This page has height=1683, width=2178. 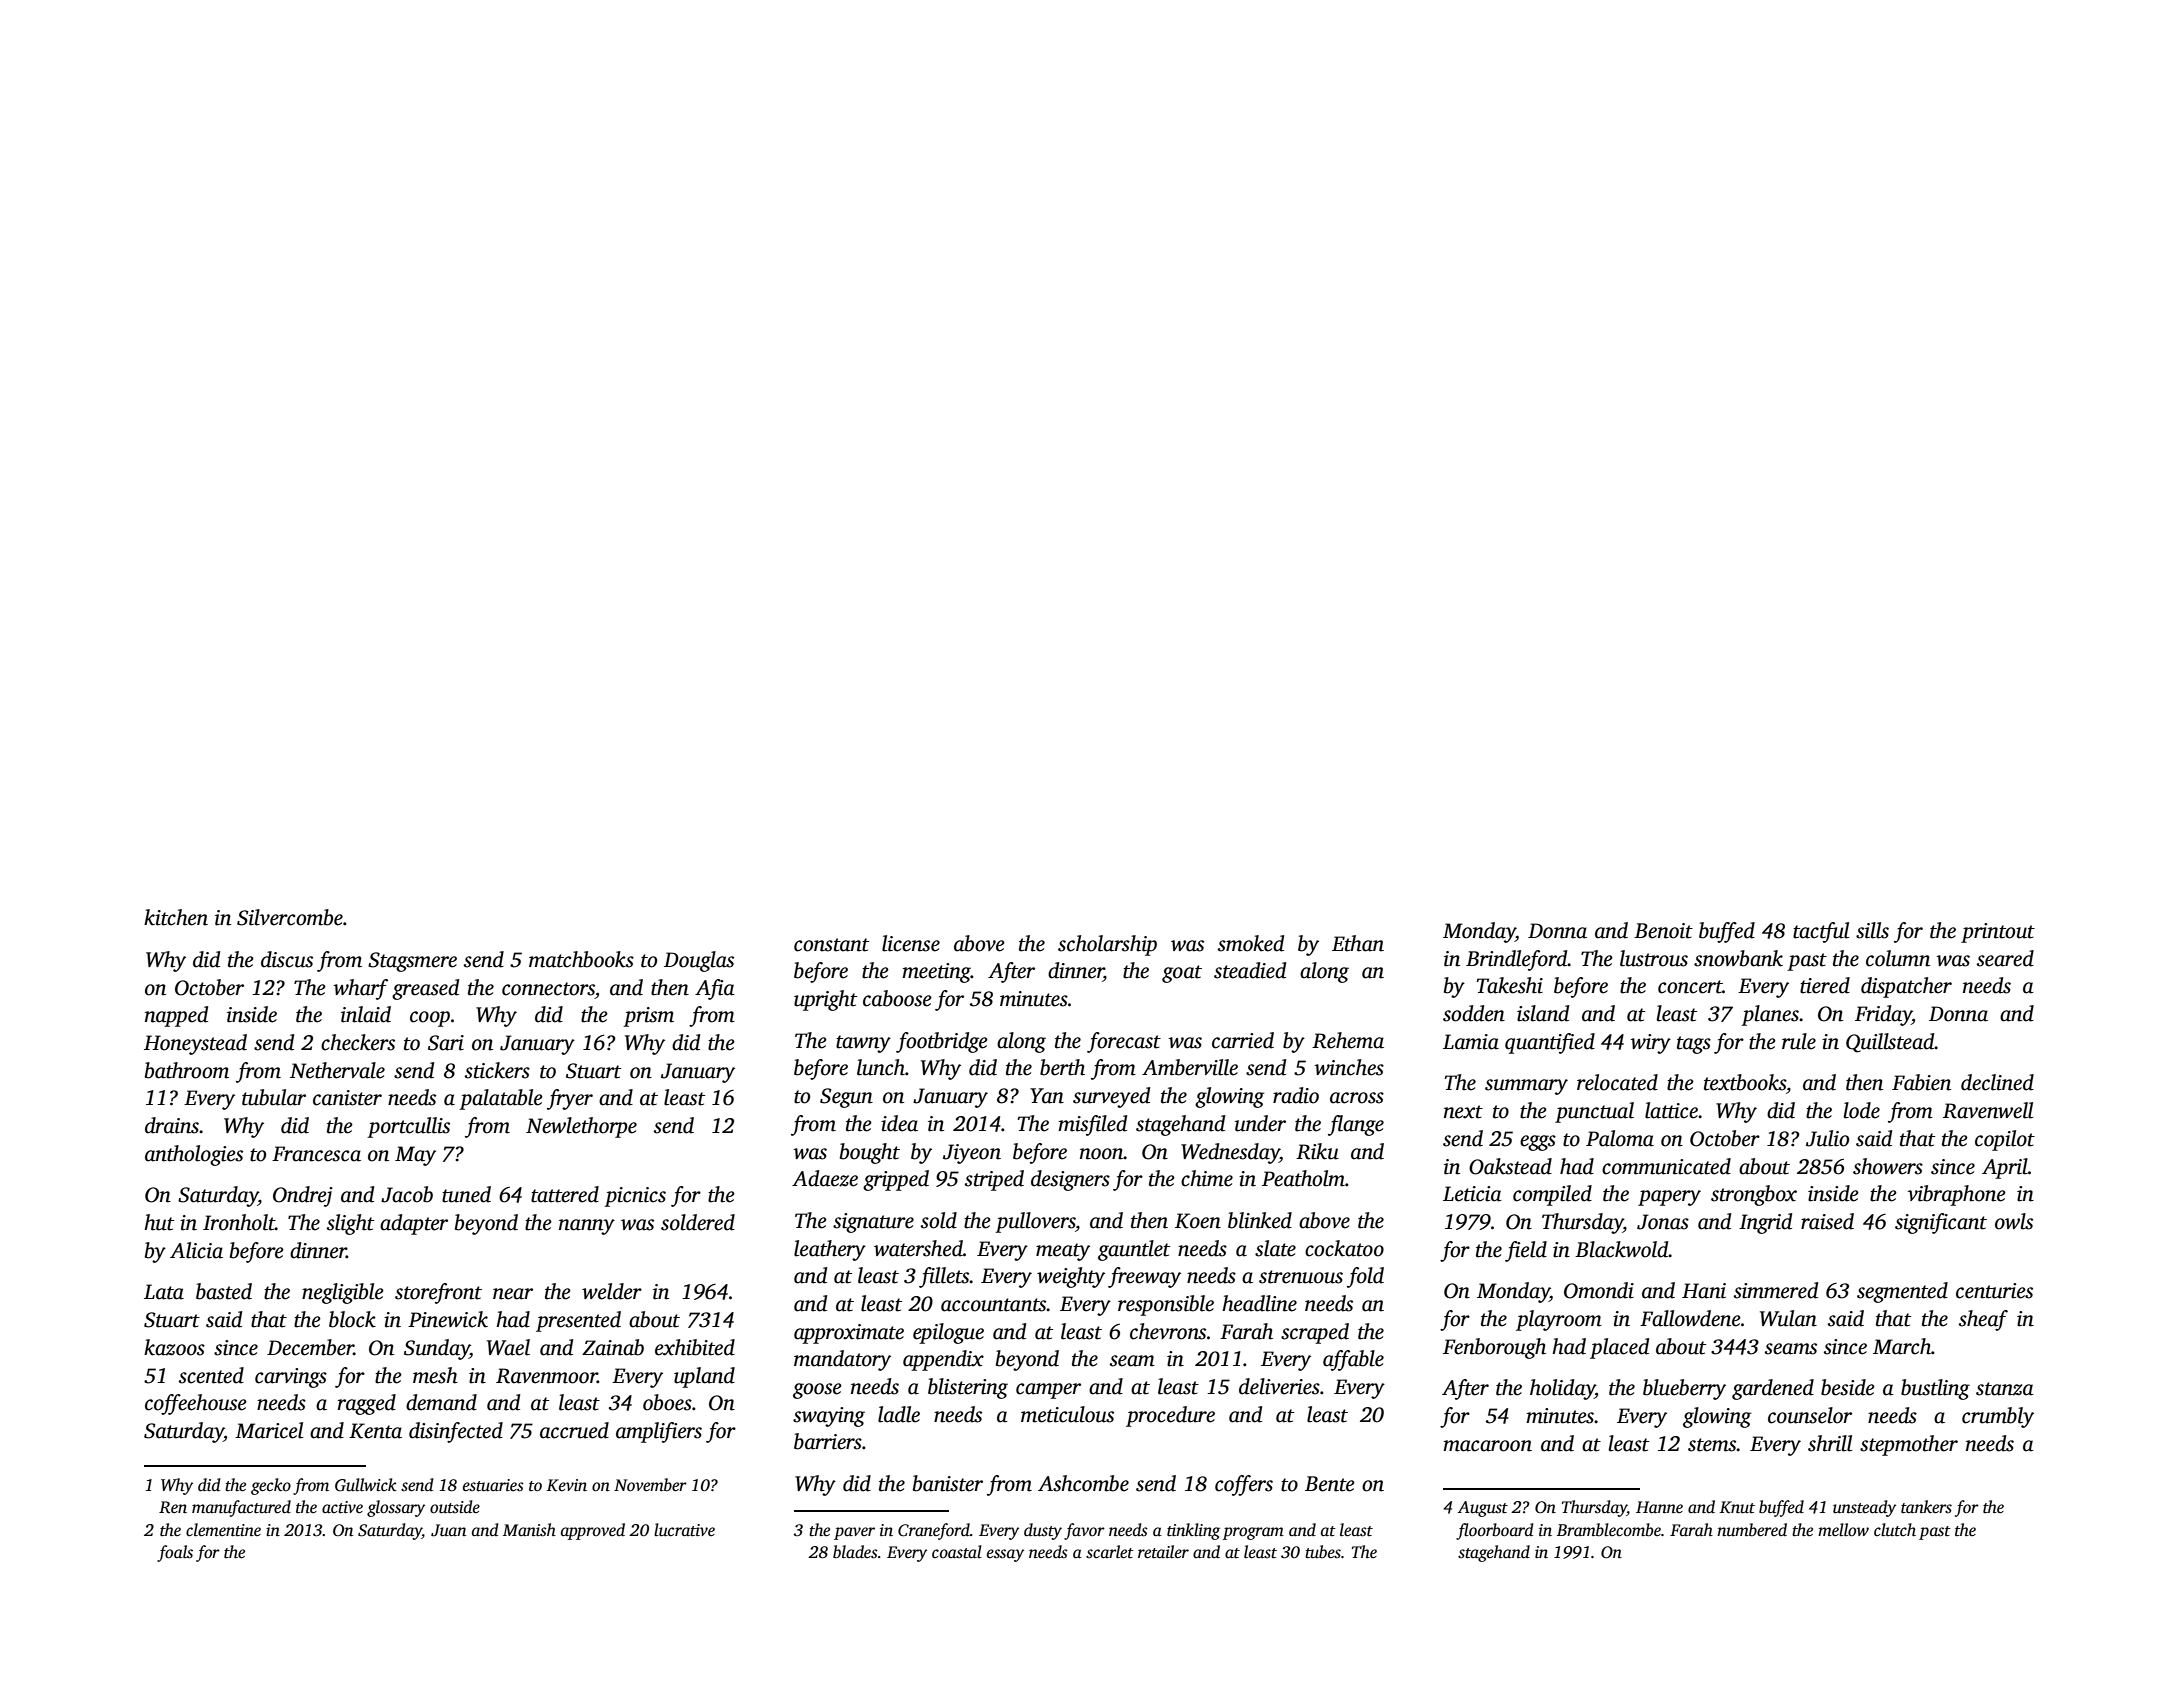 I want to click on foals, so click(x=175, y=1553).
